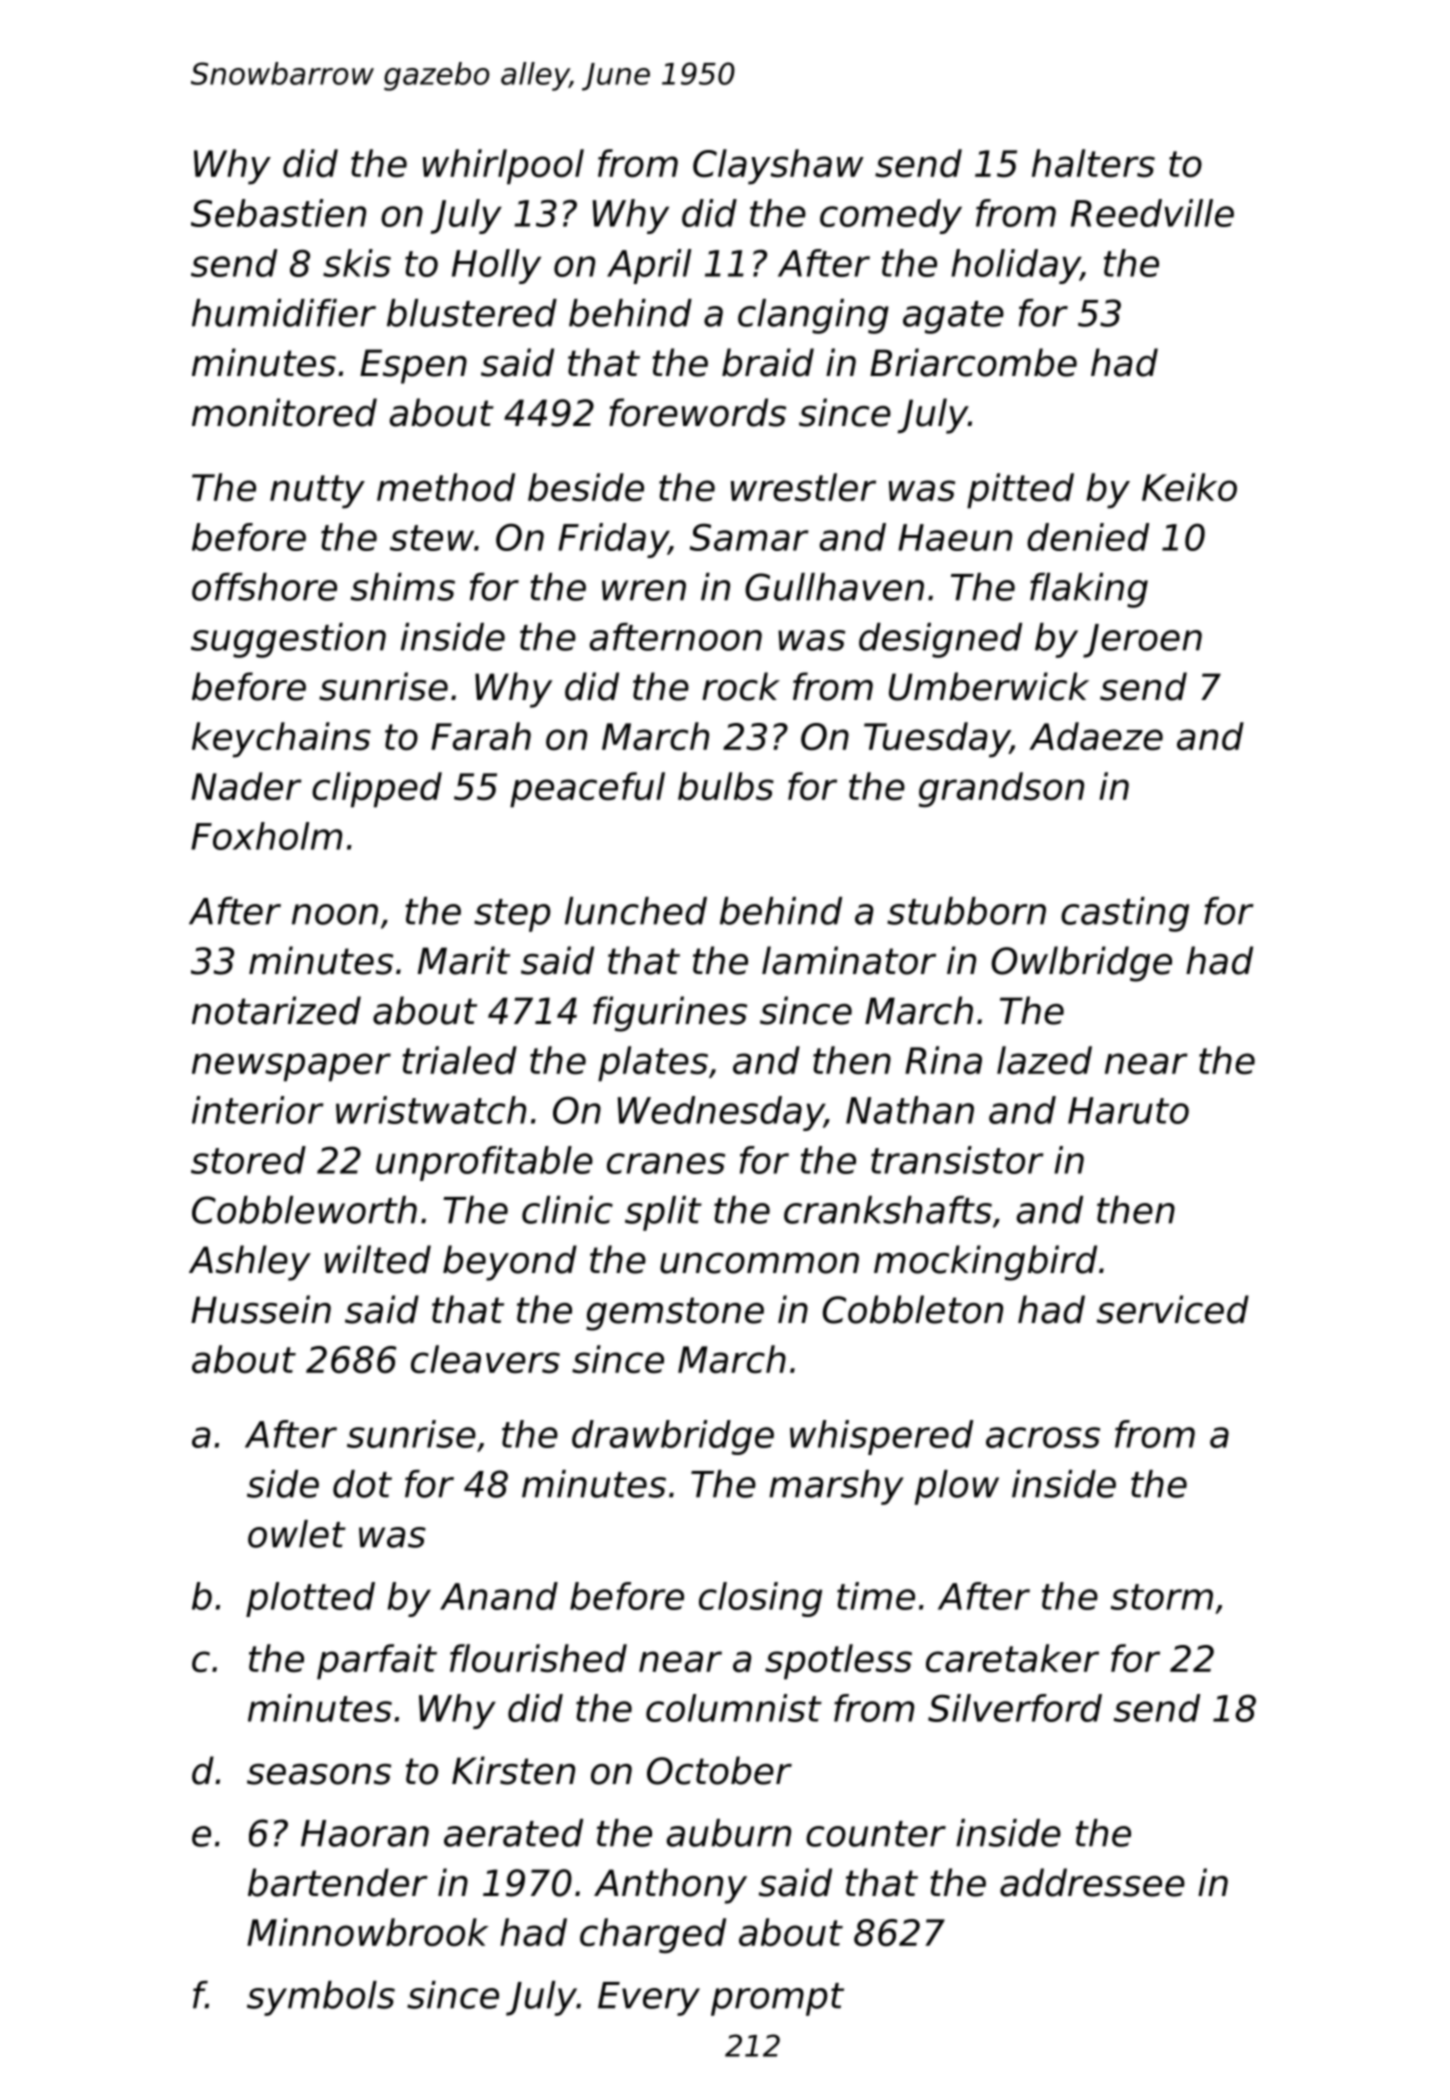  What do you see at coordinates (768, 362) in the page?
I see `braid` at bounding box center [768, 362].
